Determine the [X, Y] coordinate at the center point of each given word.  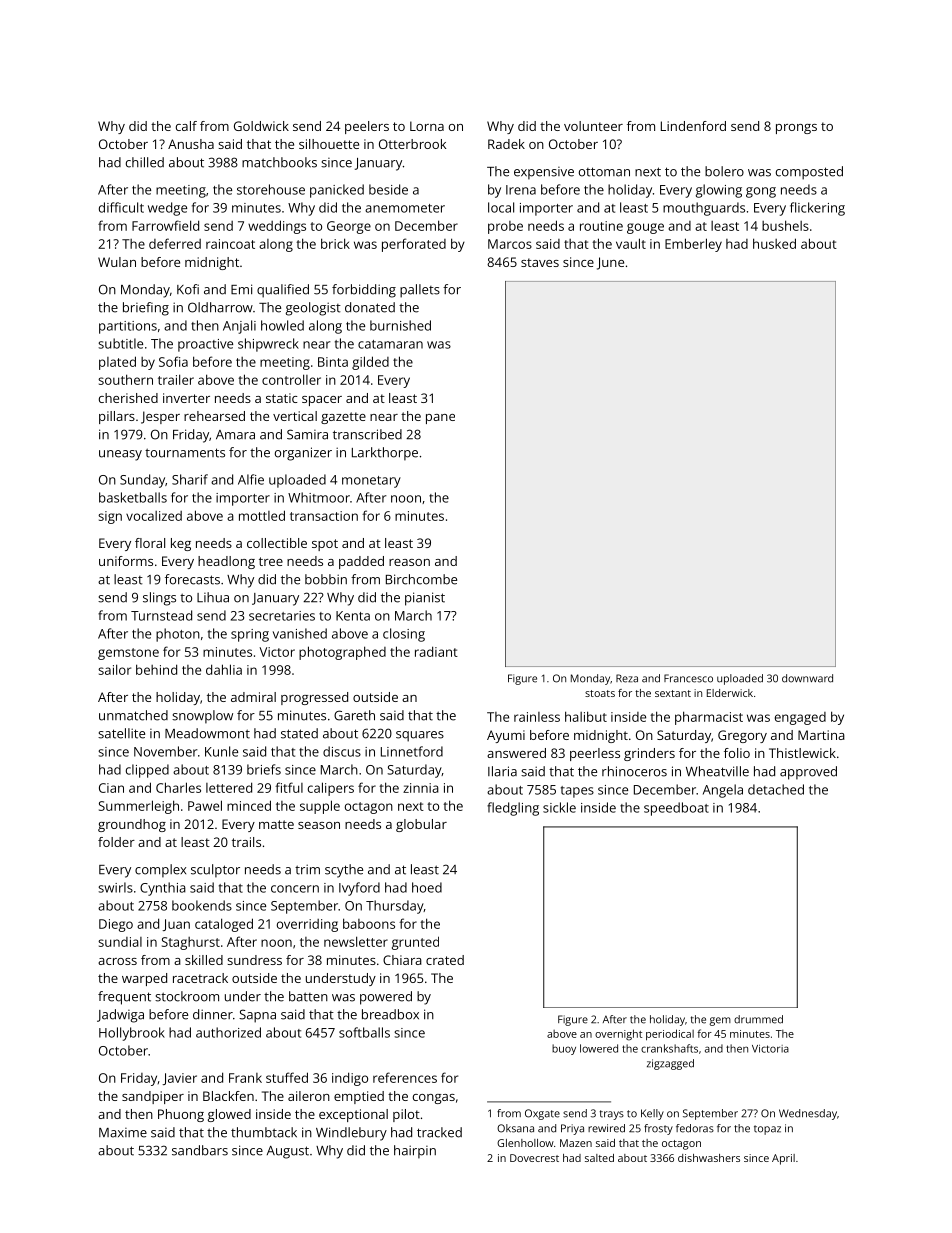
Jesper [160, 417]
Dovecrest [534, 1158]
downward [807, 678]
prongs [796, 129]
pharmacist [709, 718]
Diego [116, 925]
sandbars [200, 1150]
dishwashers [709, 1158]
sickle [559, 807]
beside [388, 189]
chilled [145, 162]
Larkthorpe [385, 454]
